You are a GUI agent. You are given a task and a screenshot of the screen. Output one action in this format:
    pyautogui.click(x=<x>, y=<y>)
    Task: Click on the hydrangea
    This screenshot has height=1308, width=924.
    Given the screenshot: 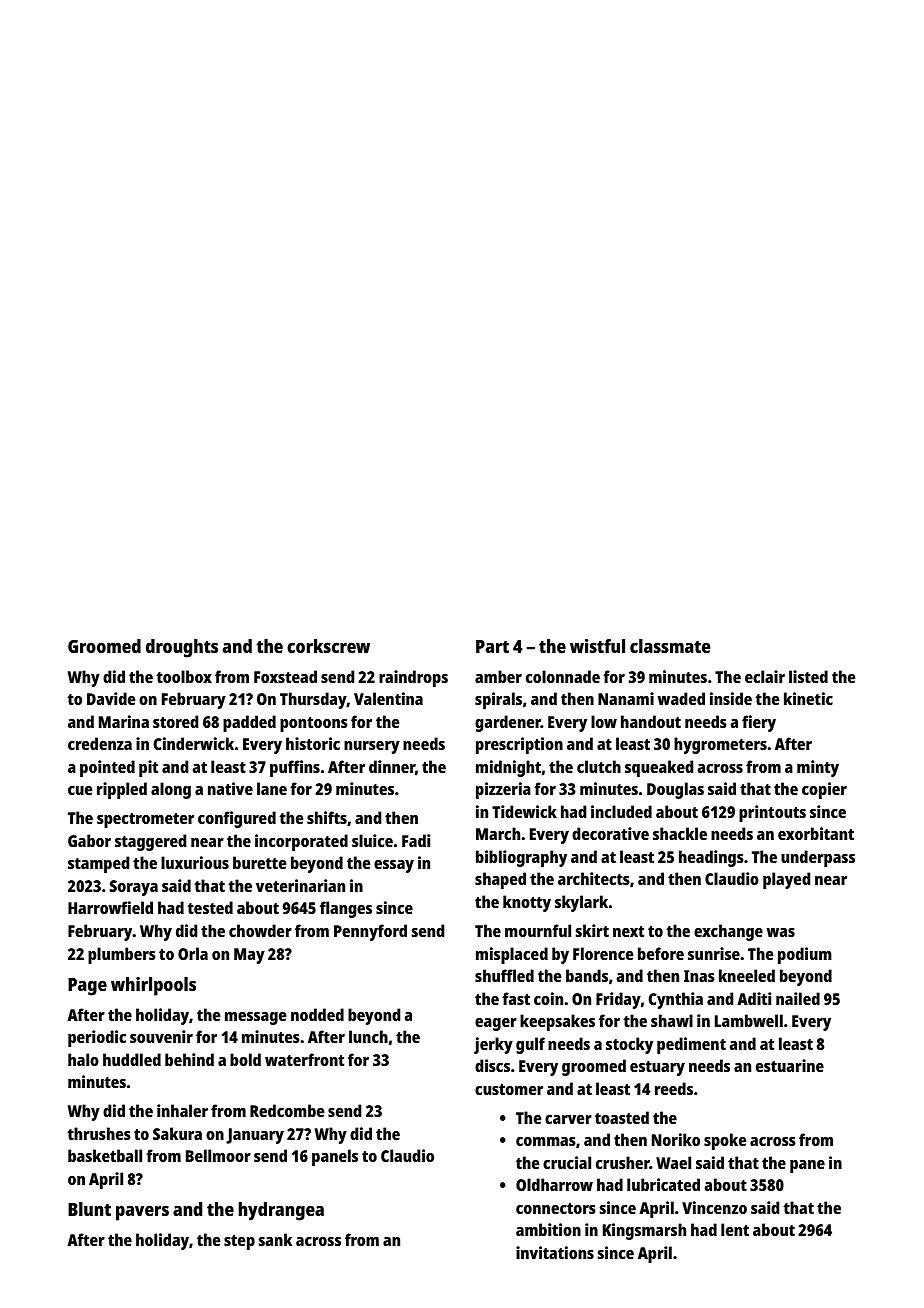 What is the action you would take?
    pyautogui.click(x=281, y=1211)
